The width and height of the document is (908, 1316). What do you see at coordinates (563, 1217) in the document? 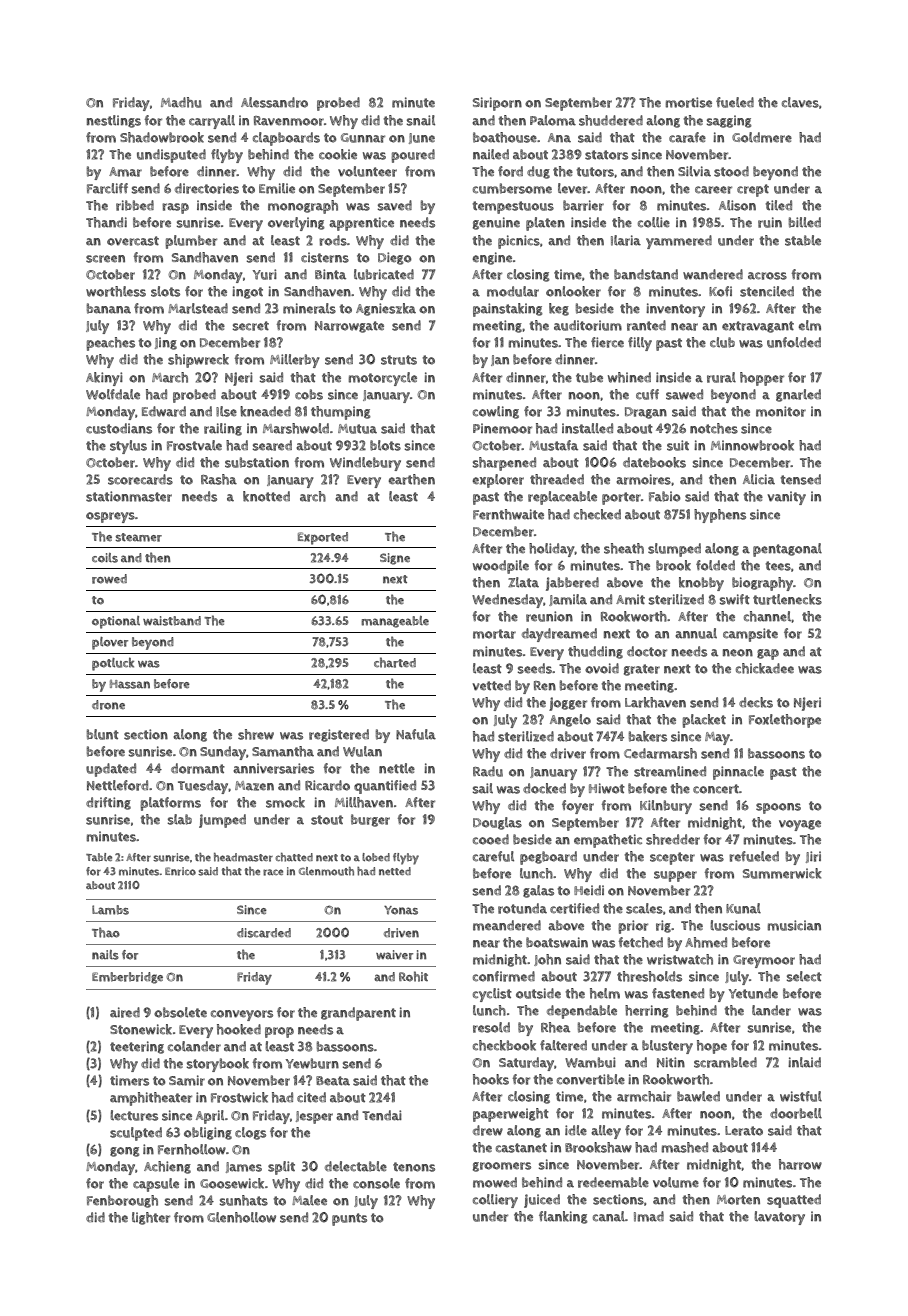
I see `flanking` at bounding box center [563, 1217].
